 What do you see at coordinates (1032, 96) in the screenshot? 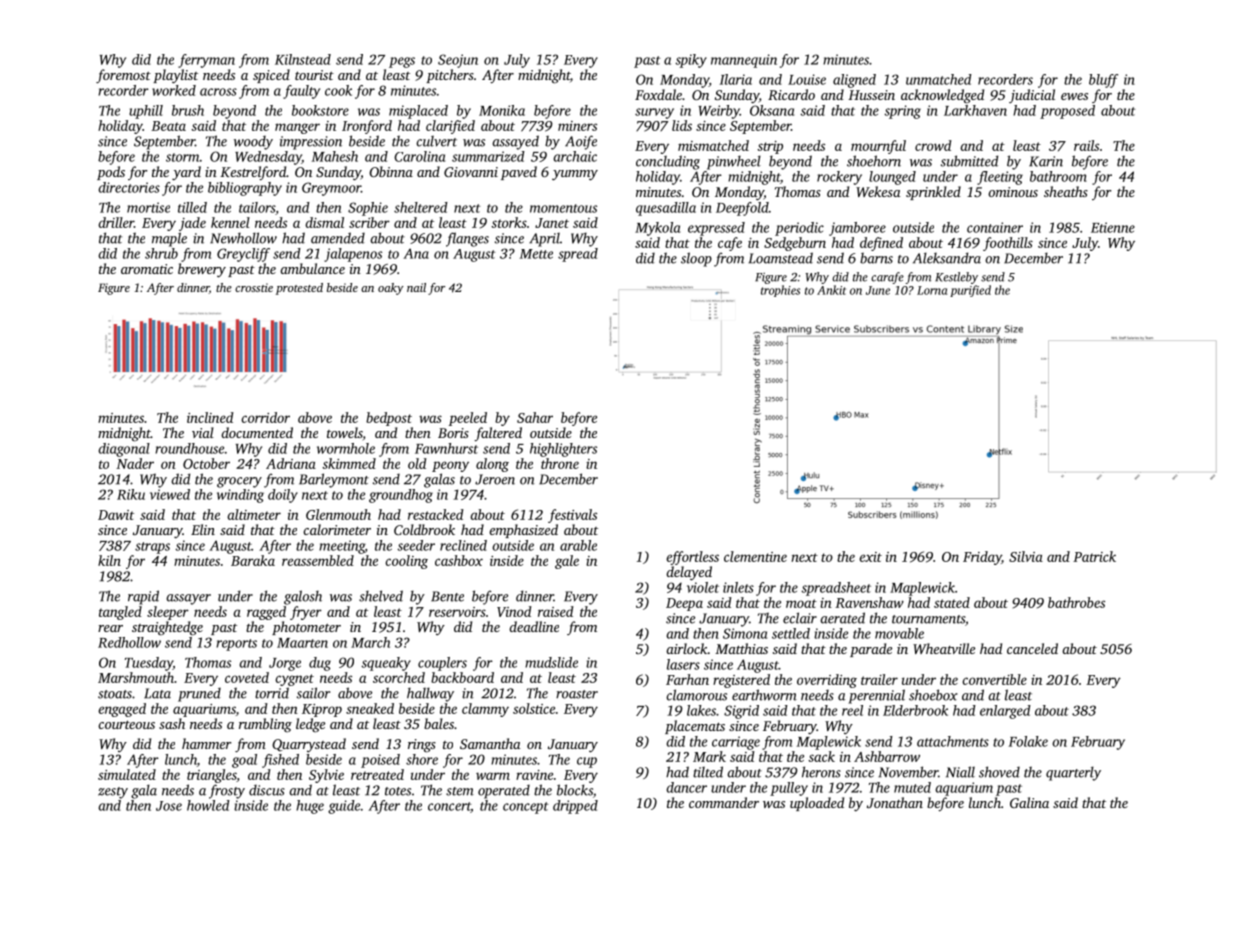
I see `judicial` at bounding box center [1032, 96].
